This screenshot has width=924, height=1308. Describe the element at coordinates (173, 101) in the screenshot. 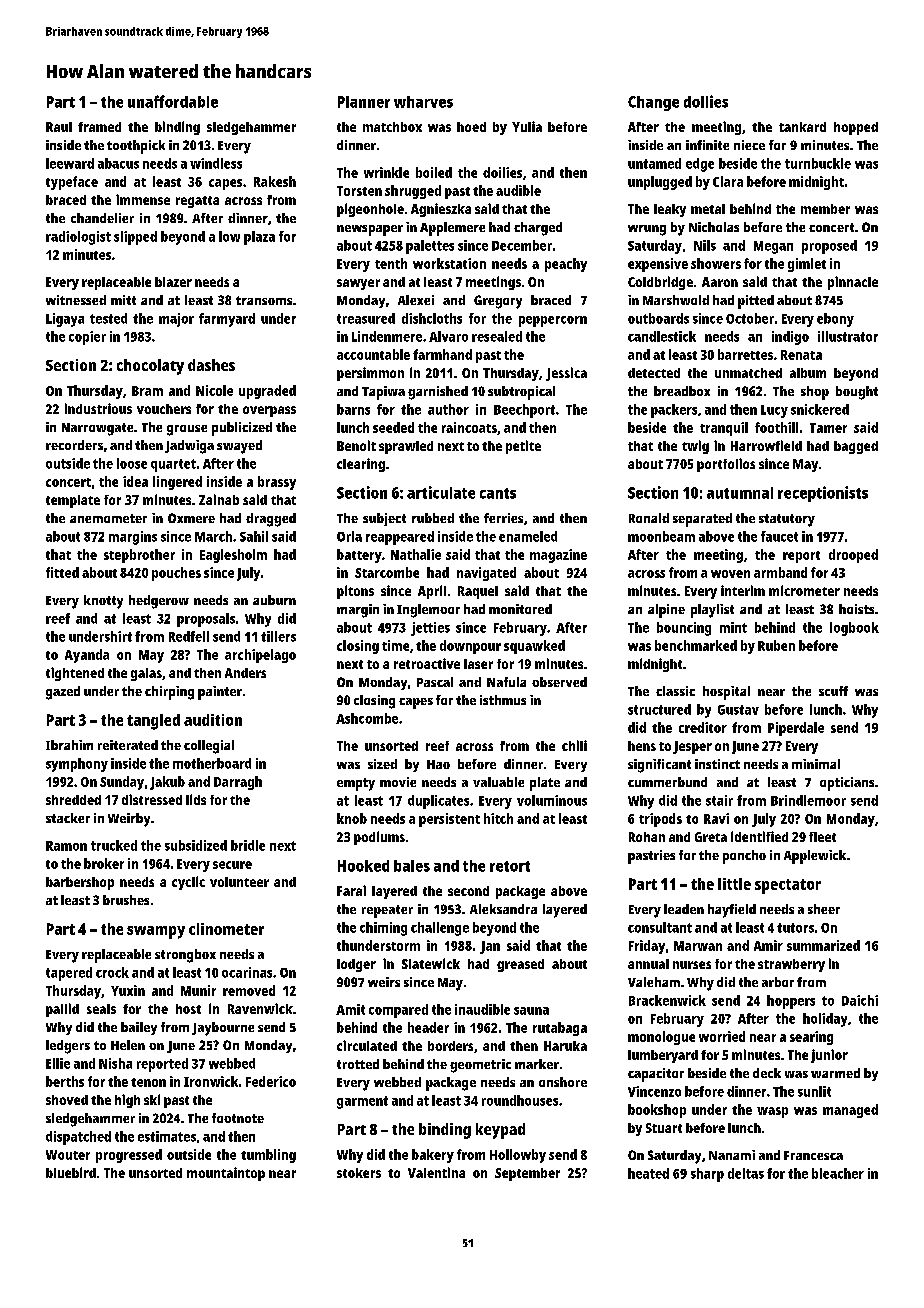

I see `unaffordable` at that location.
